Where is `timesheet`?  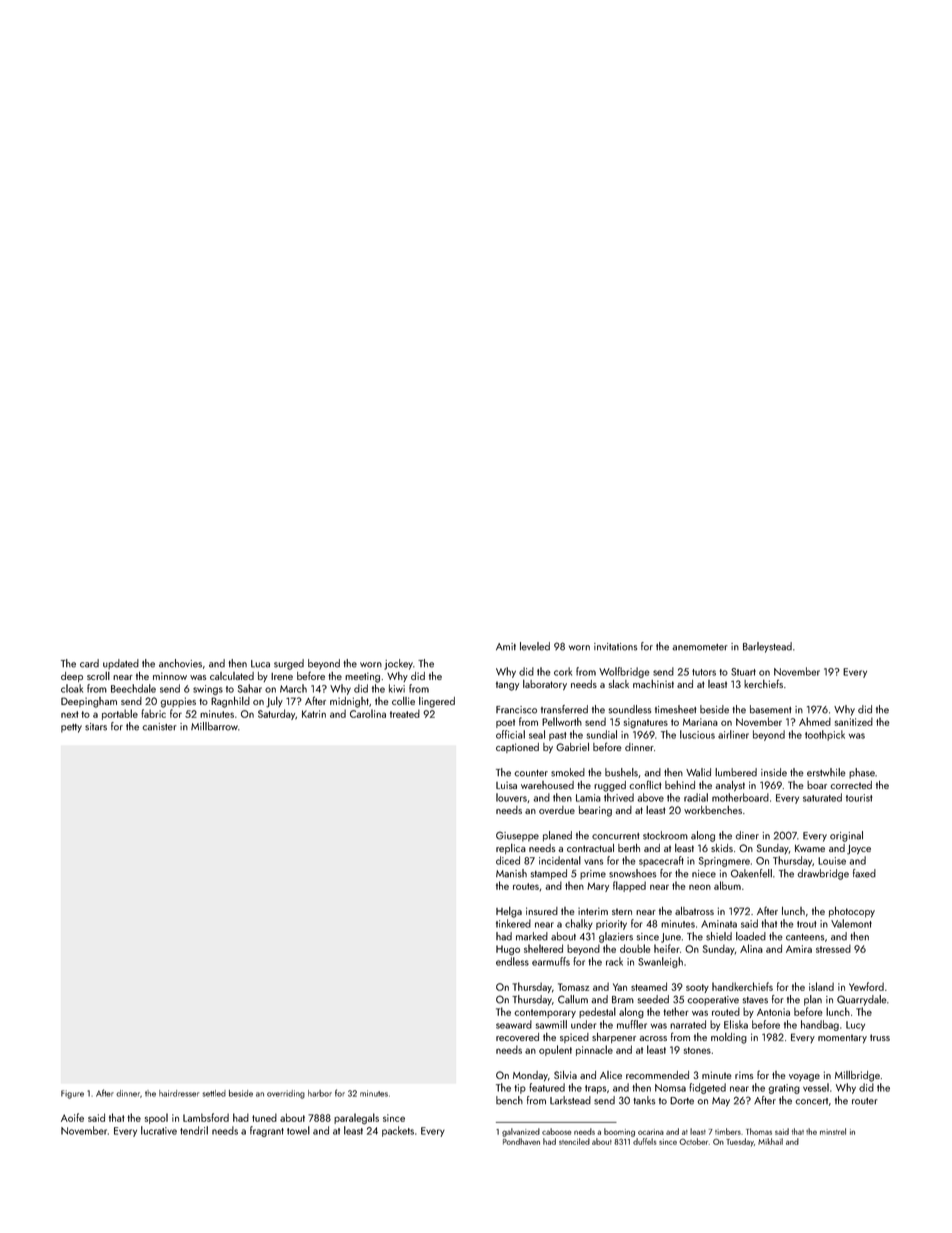 timesheet is located at coordinates (676, 709).
